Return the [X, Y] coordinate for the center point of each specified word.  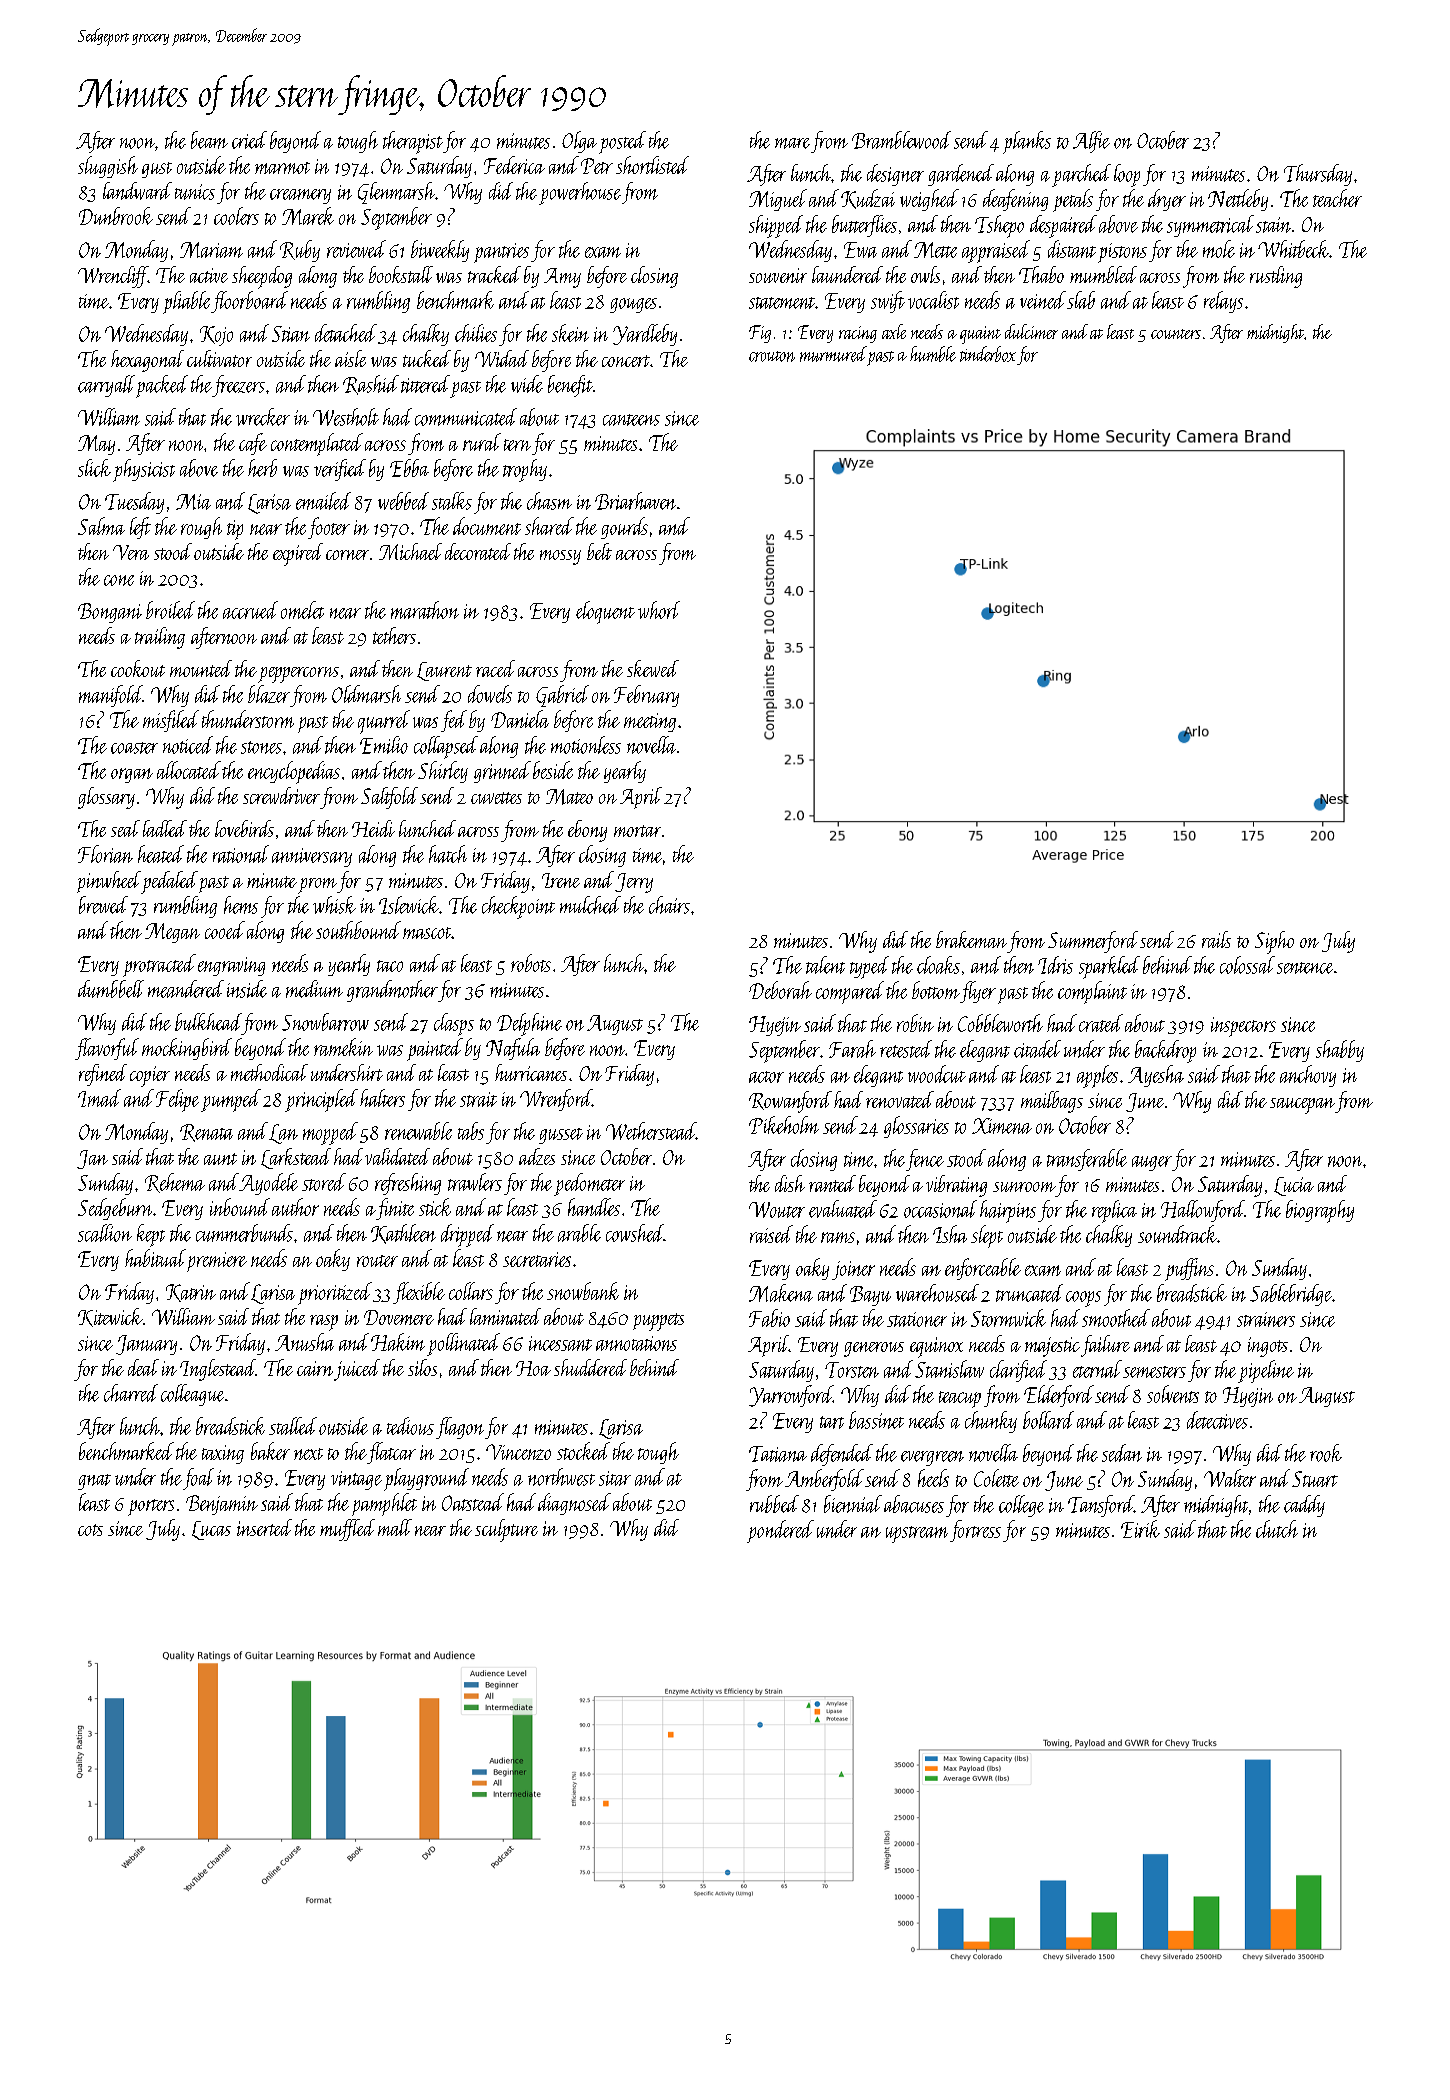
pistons [1122, 253]
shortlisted [652, 165]
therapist [413, 142]
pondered [780, 1531]
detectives [1217, 1420]
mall [395, 1527]
